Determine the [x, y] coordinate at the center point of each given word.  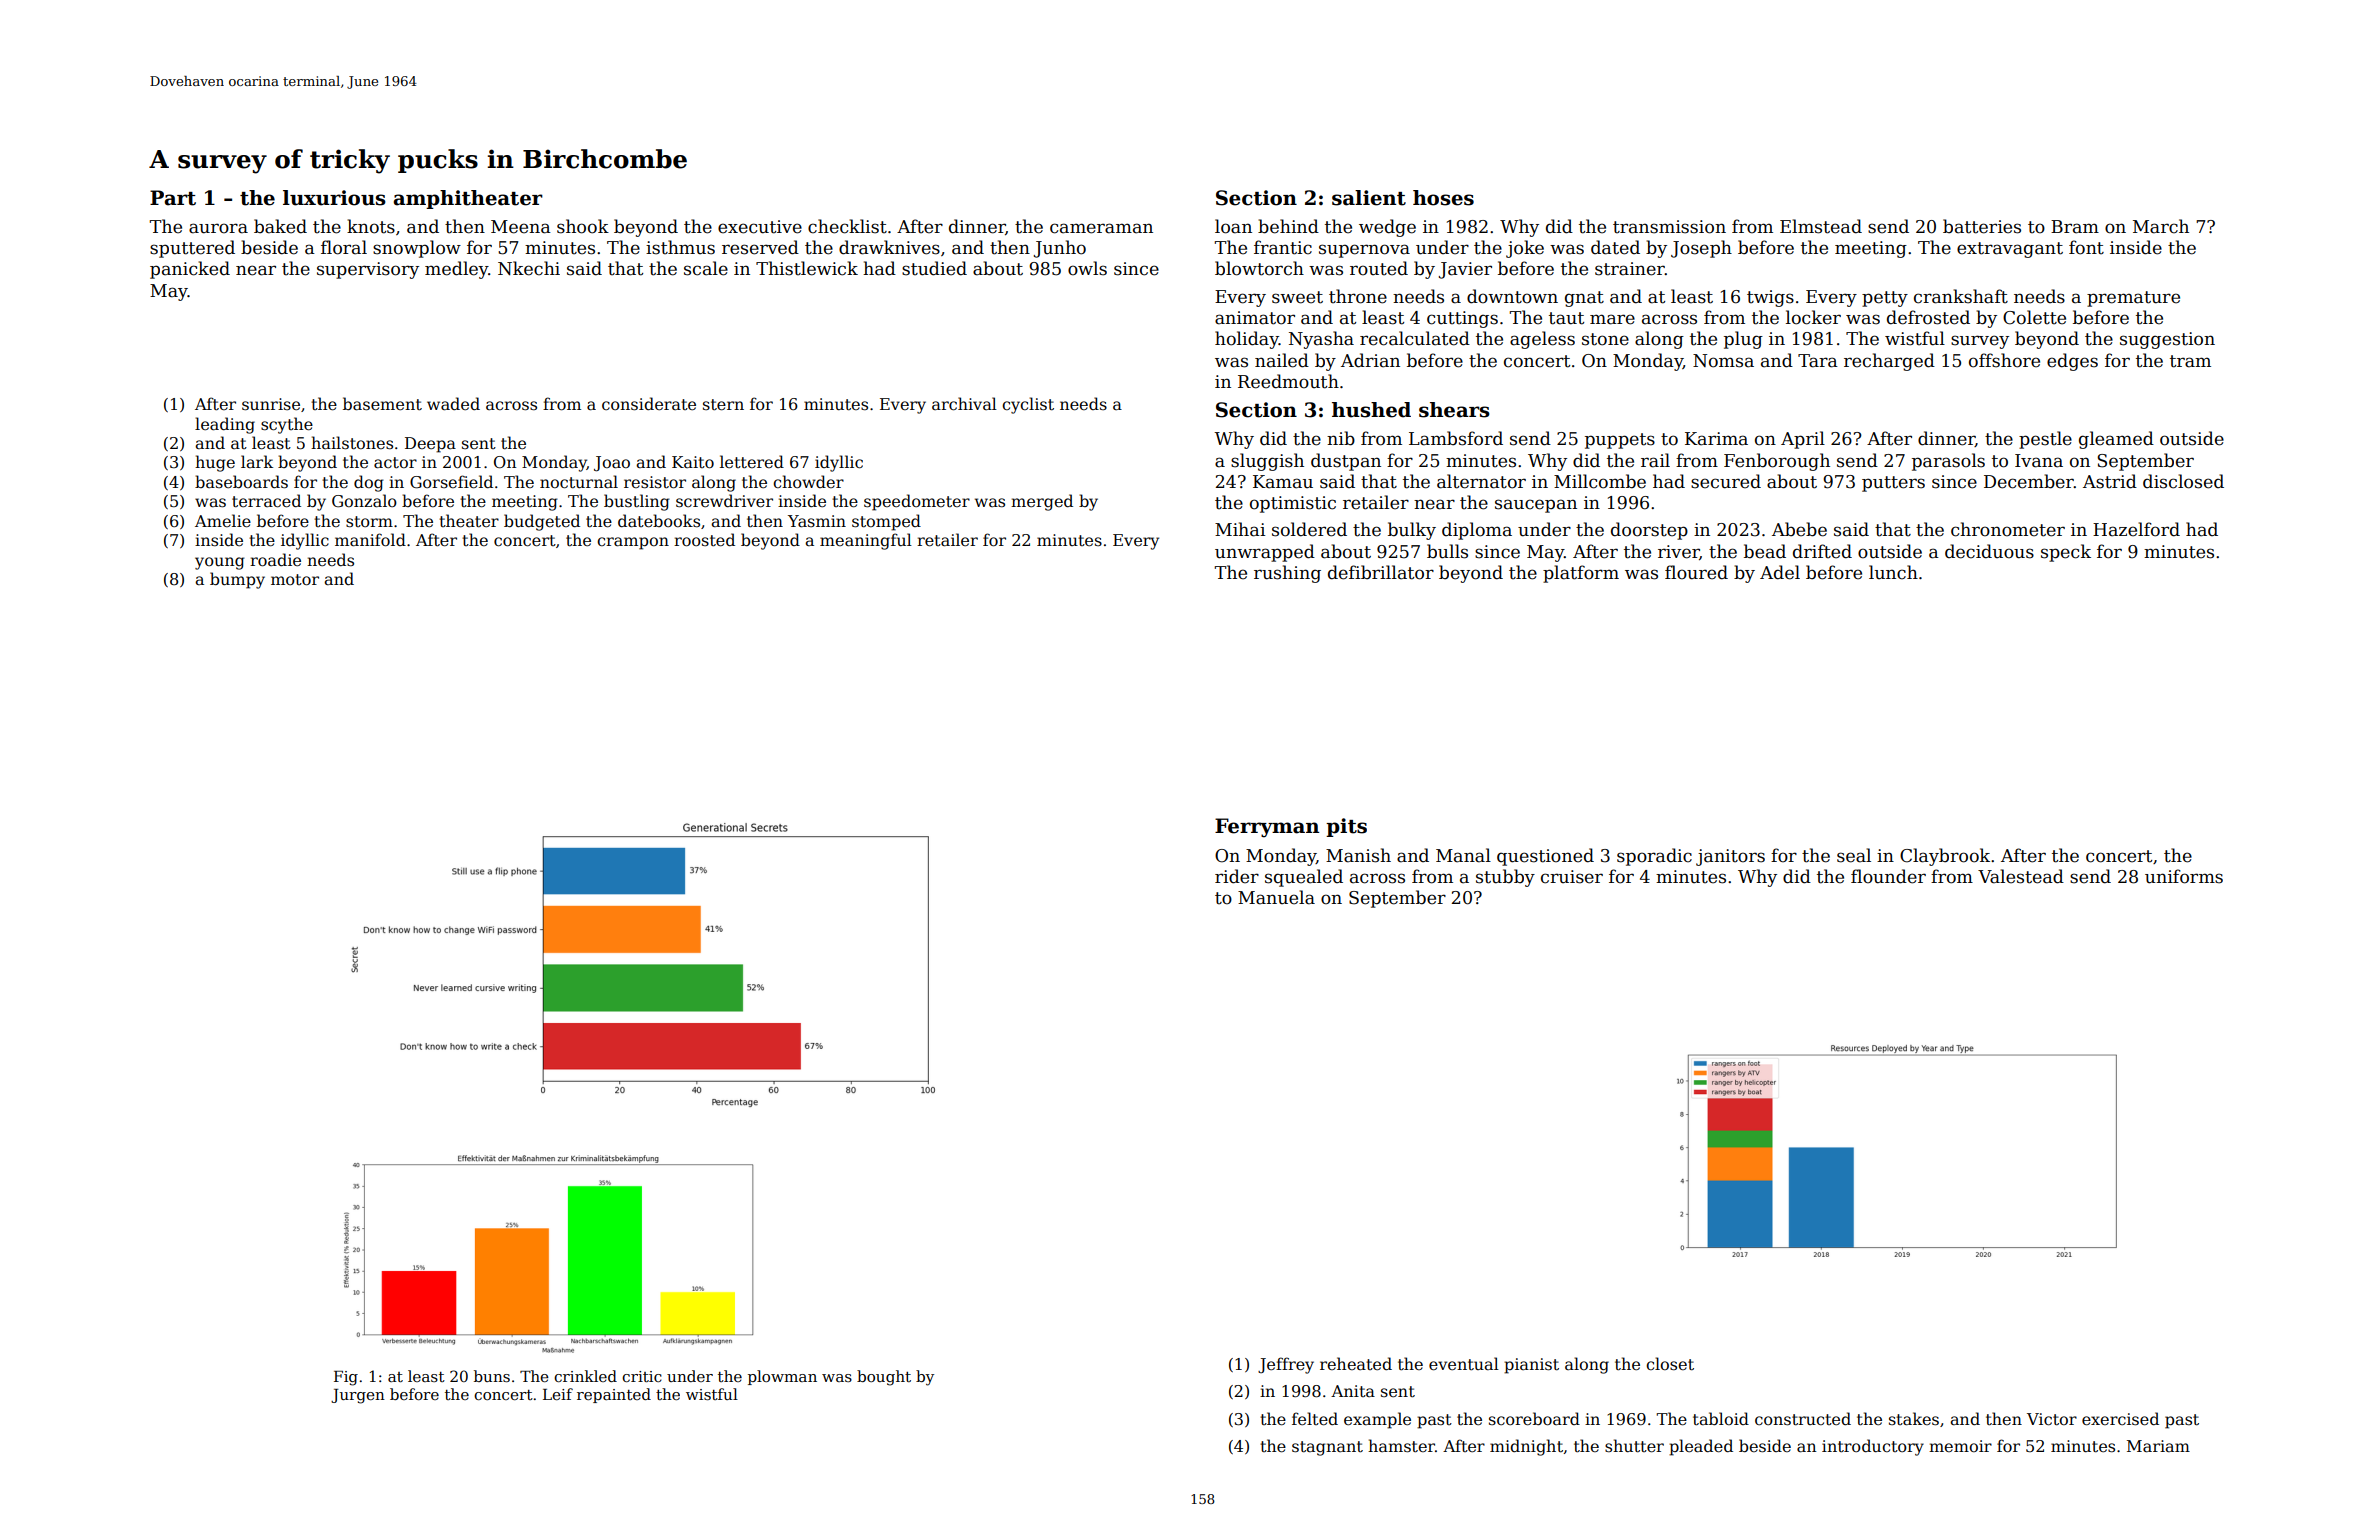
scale [706, 268]
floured [1696, 572]
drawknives [889, 247]
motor [295, 580]
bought [884, 1378]
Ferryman [1267, 828]
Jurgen [358, 1396]
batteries [1982, 226]
